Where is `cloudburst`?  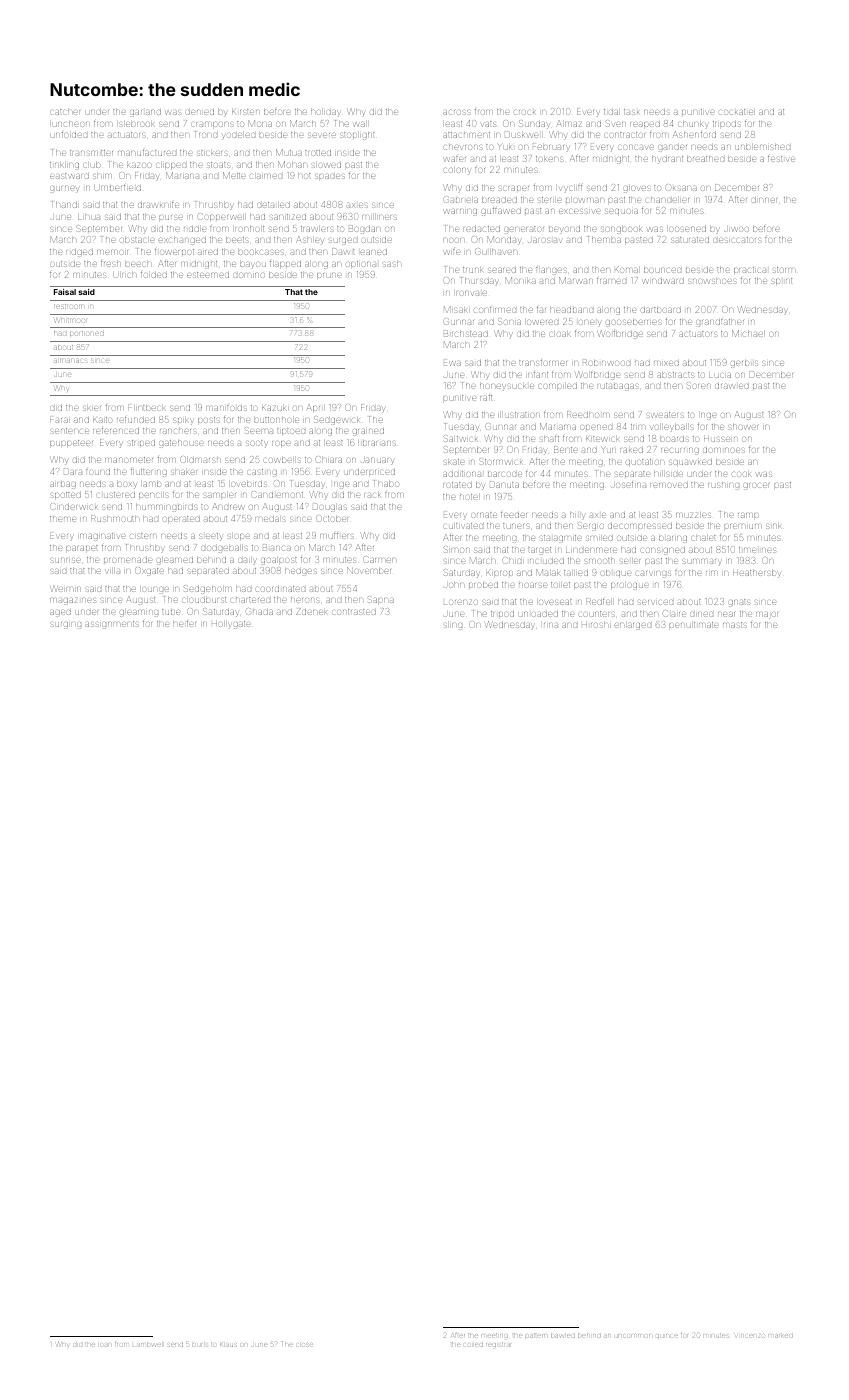 cloudburst is located at coordinates (204, 600).
